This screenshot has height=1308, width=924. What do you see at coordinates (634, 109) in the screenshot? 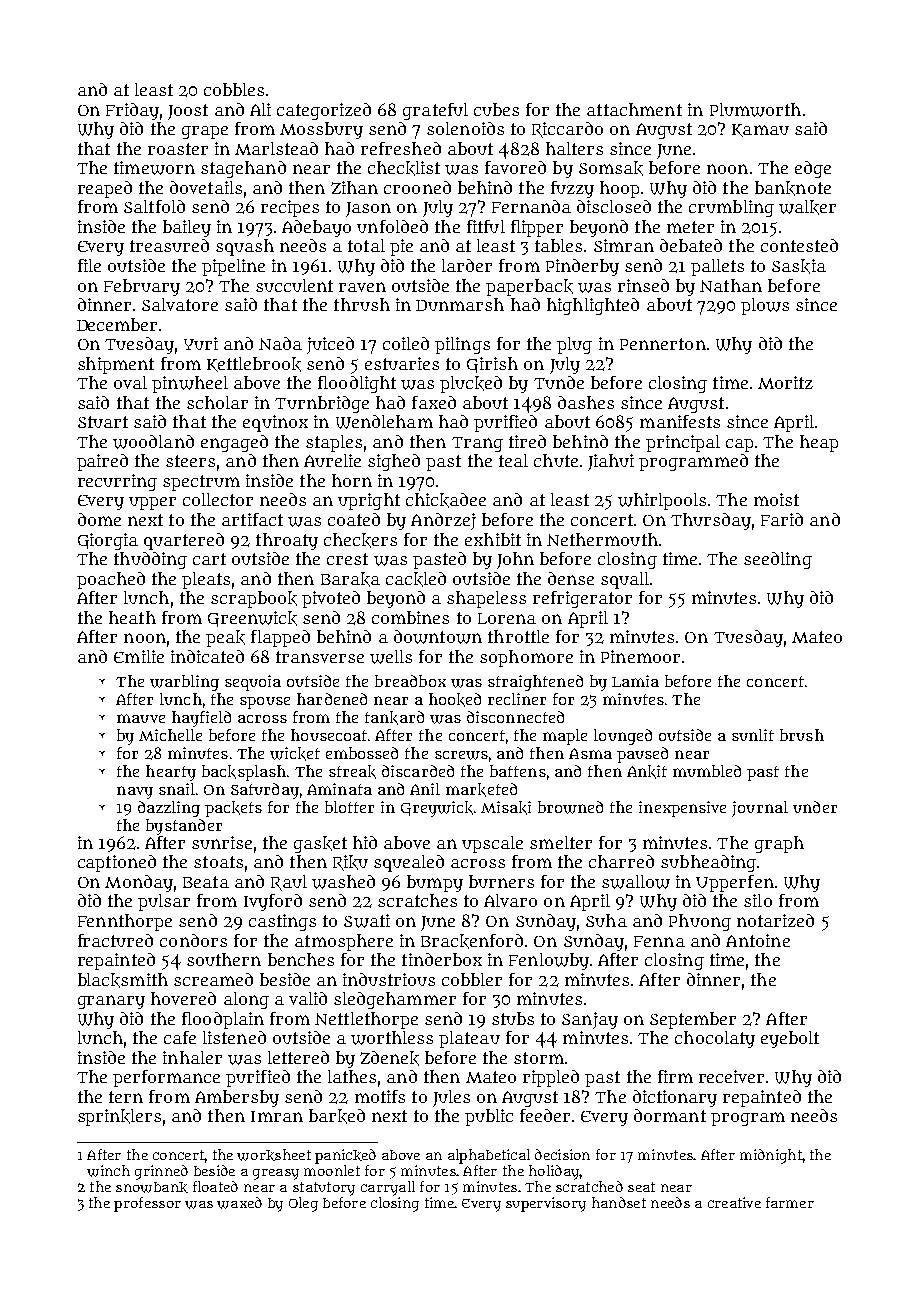
I see `attachment` at bounding box center [634, 109].
